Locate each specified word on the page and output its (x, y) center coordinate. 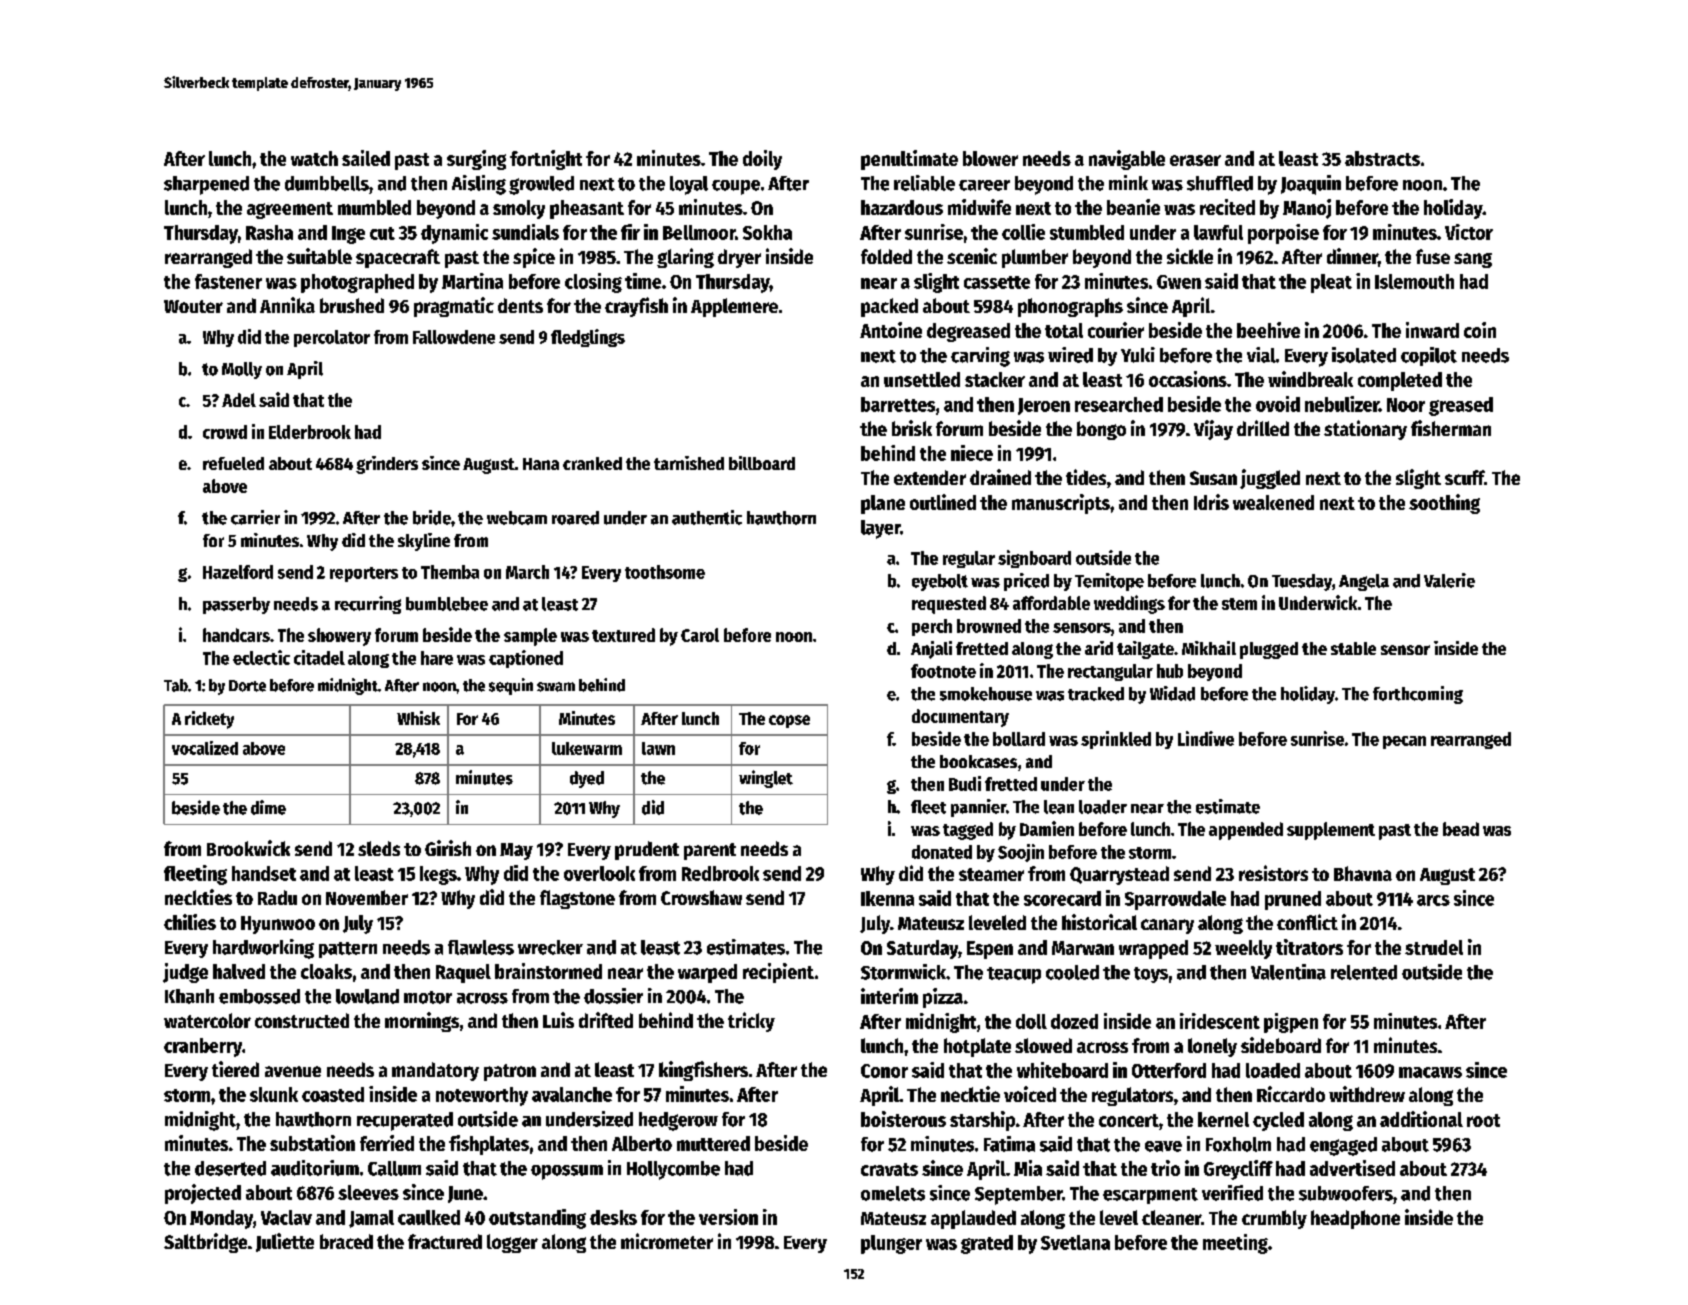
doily (762, 160)
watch (314, 158)
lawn (658, 748)
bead (1461, 829)
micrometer (667, 1241)
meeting (1235, 1244)
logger (512, 1243)
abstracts (1382, 158)
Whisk (418, 718)
